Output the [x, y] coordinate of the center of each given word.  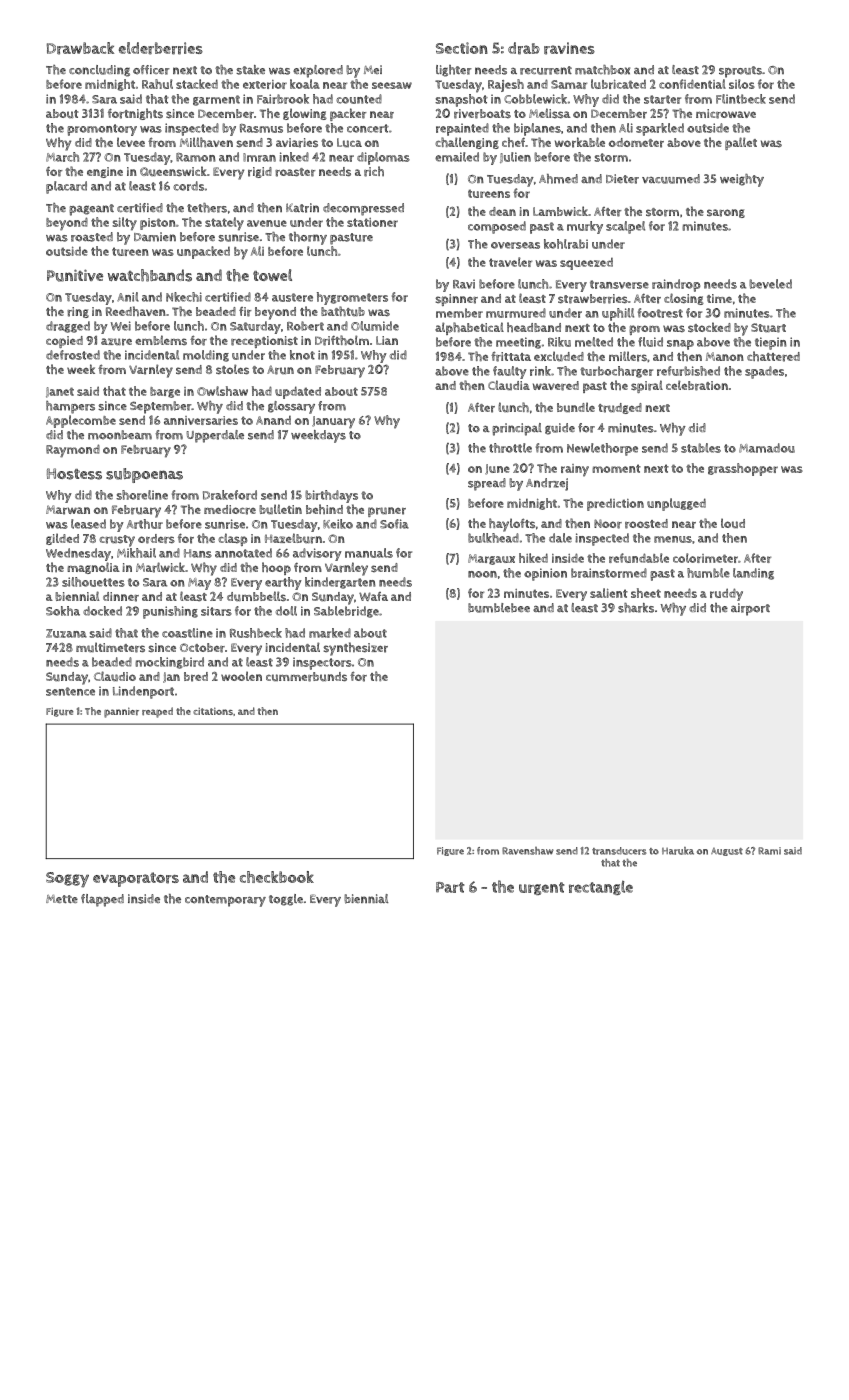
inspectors [322, 663]
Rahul [157, 84]
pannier [121, 712]
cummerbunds [306, 677]
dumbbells [256, 596]
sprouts [740, 72]
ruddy [726, 594]
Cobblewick [535, 99]
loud [733, 523]
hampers [70, 407]
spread [487, 484]
